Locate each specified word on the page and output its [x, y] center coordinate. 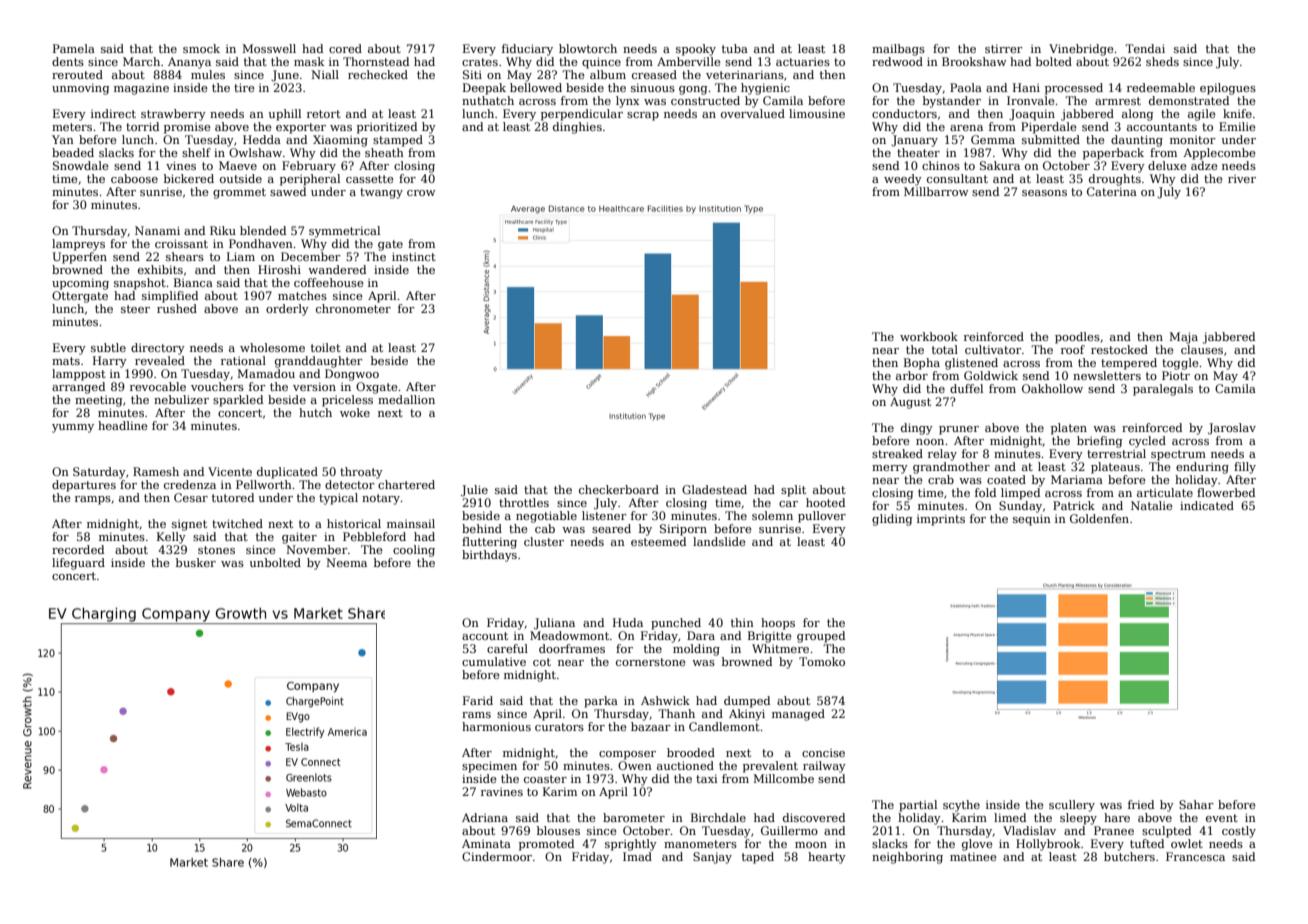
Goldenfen [1099, 518]
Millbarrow [936, 191]
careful [507, 648]
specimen [489, 767]
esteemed [658, 541]
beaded [73, 152]
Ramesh [156, 471]
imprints [941, 520]
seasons [1044, 193]
